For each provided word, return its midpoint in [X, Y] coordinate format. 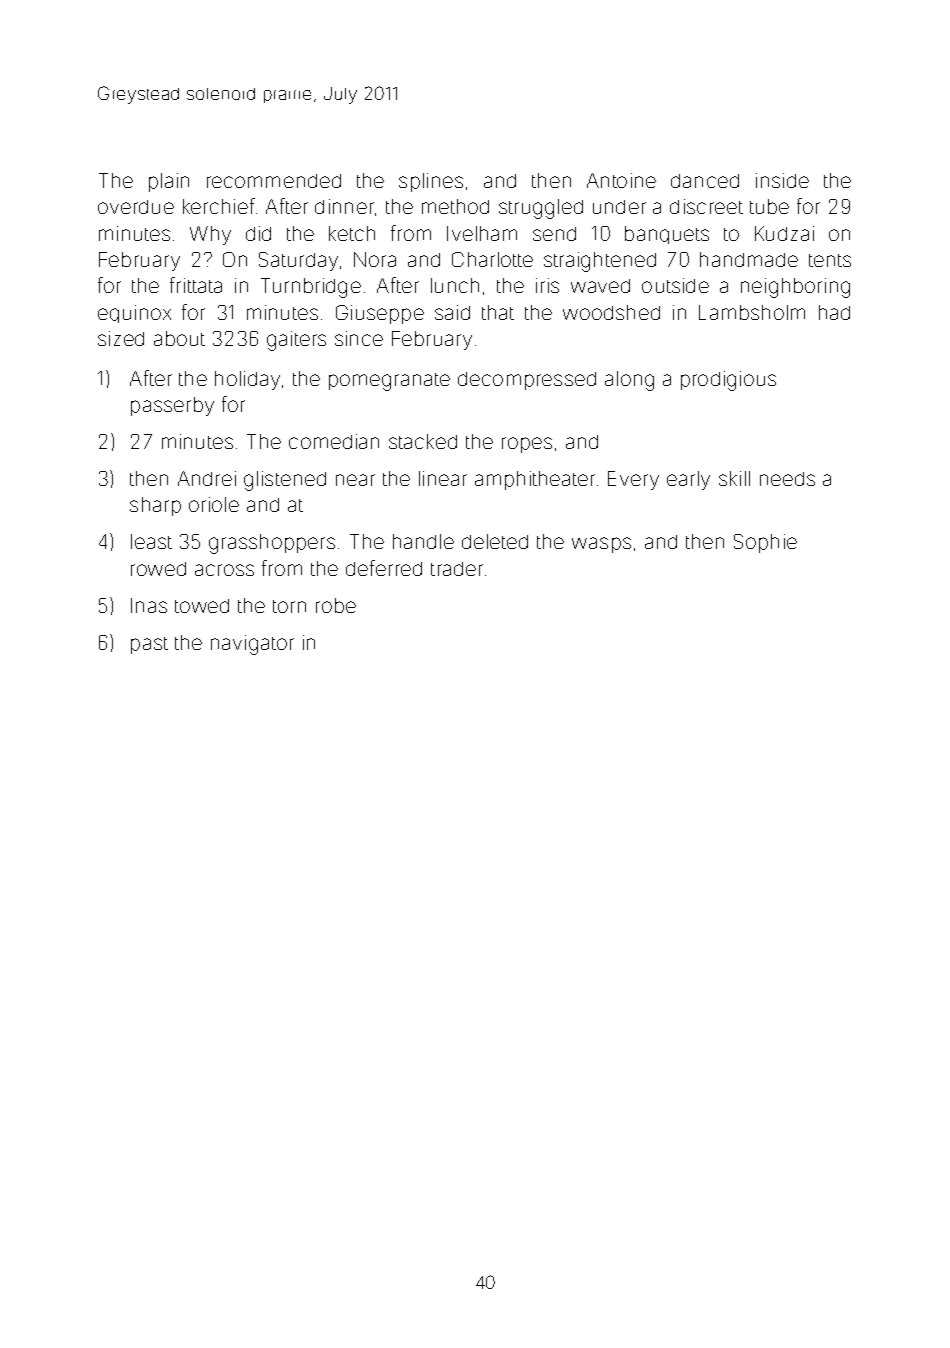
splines [431, 182]
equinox [134, 314]
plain [169, 182]
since [359, 338]
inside [782, 180]
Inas [149, 605]
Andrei [207, 478]
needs [787, 479]
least [151, 541]
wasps [601, 545]
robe [336, 605]
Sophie [765, 543]
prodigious [728, 381]
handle [423, 541]
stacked [423, 441]
